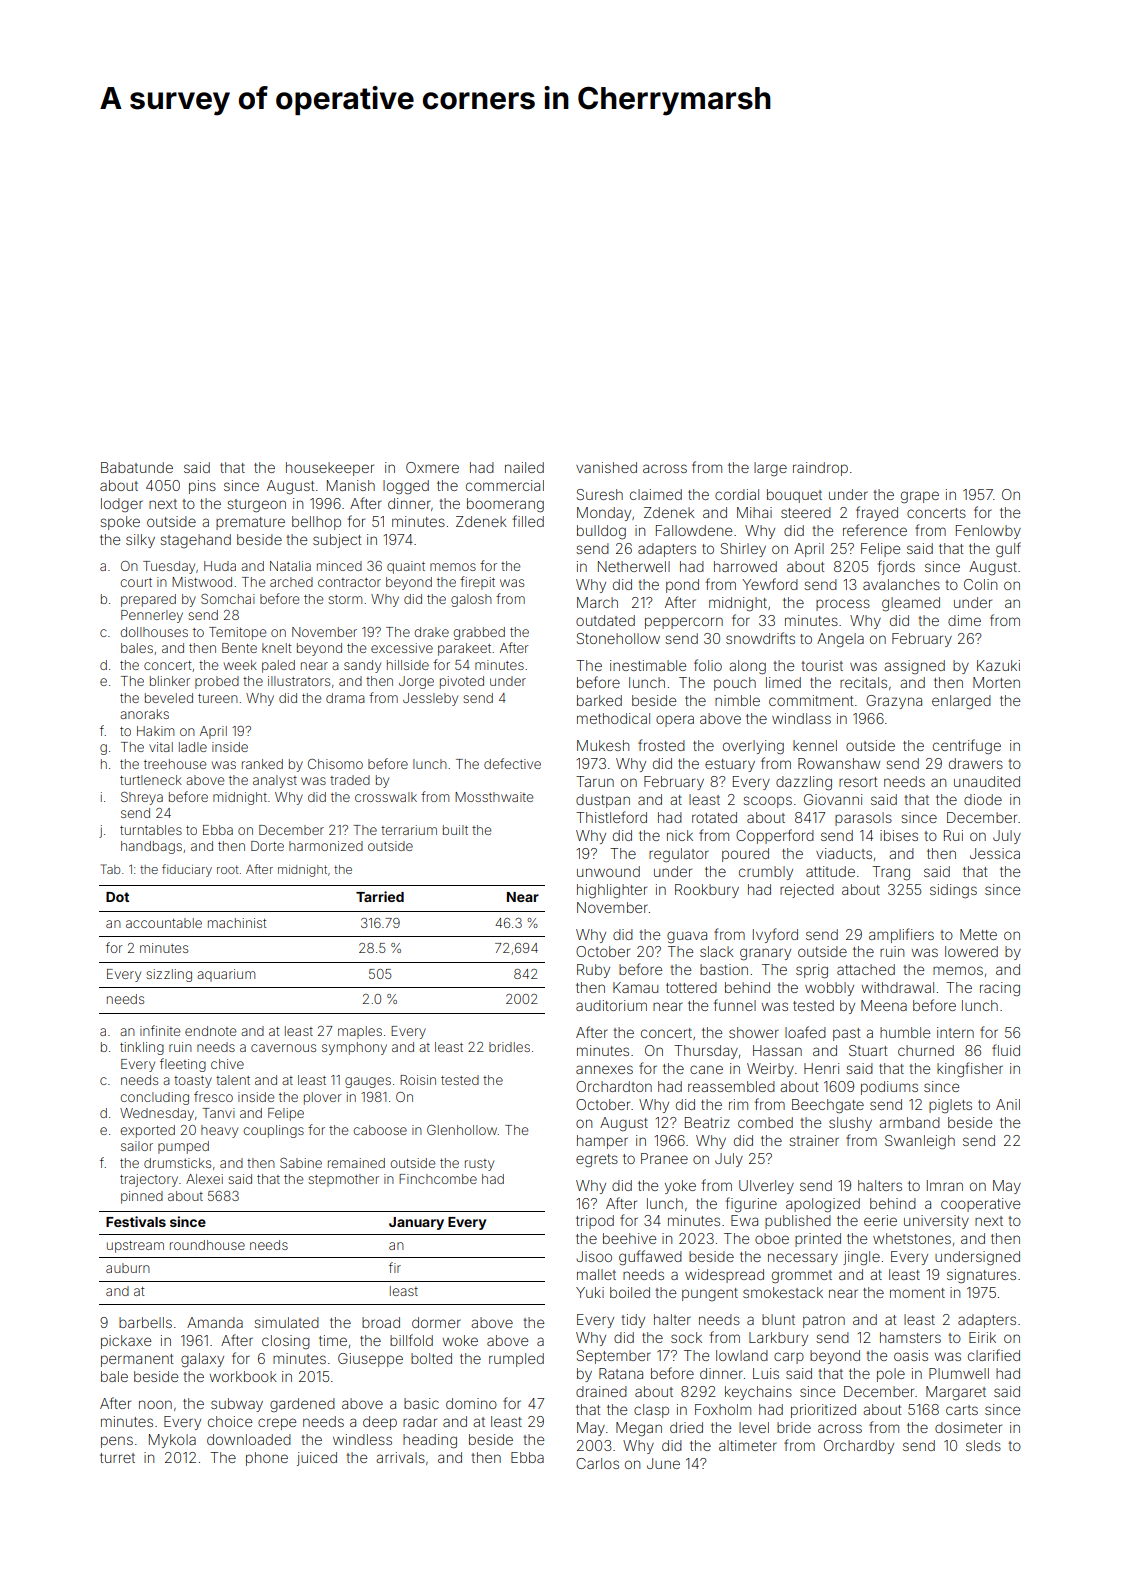 The width and height of the image is (1121, 1586). What do you see at coordinates (524, 467) in the image?
I see `nailed` at bounding box center [524, 467].
